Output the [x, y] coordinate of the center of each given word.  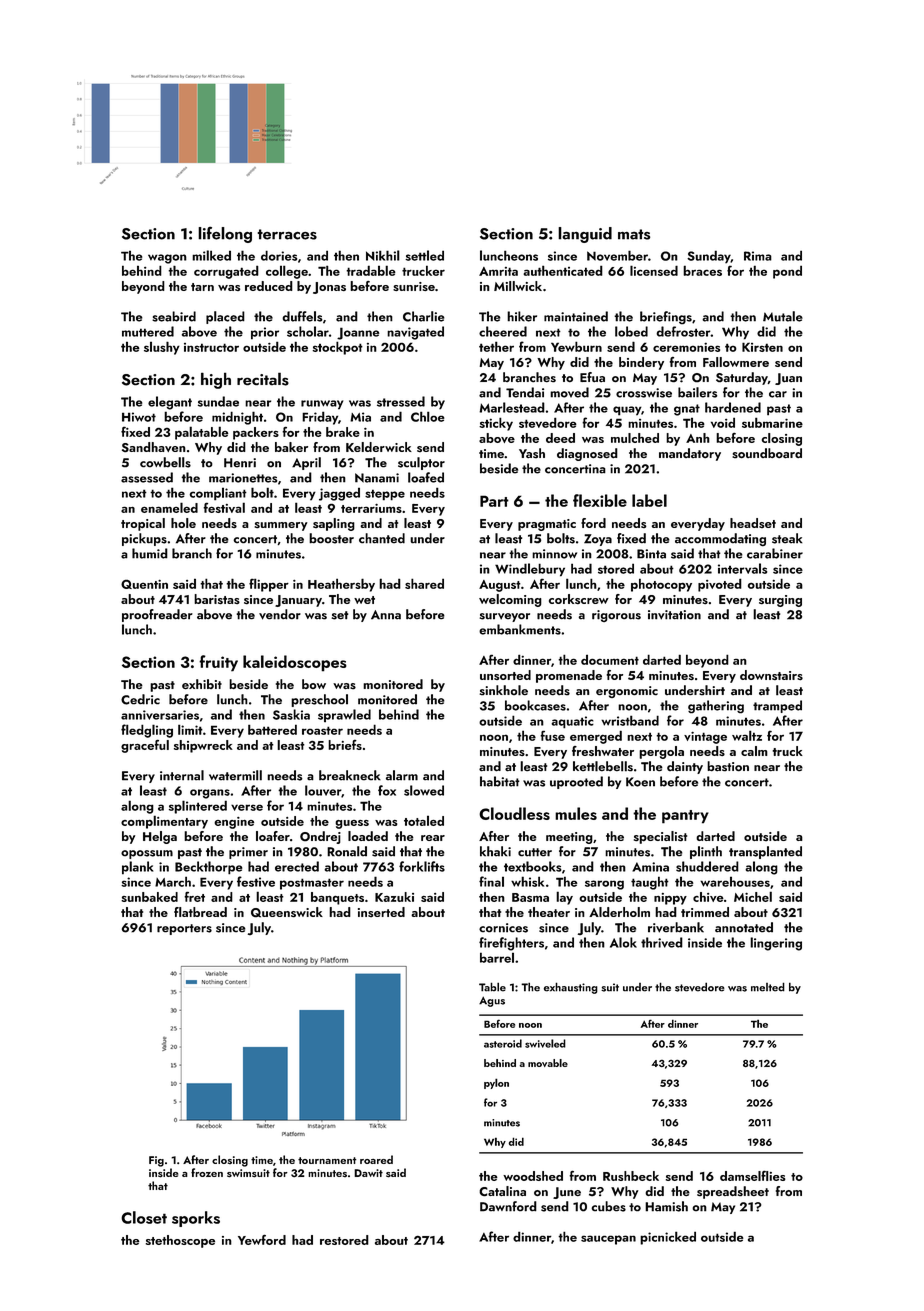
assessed [147, 477]
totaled [424, 821]
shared [424, 583]
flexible [600, 500]
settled [424, 255]
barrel [497, 957]
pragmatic [547, 525]
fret [194, 897]
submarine [772, 422]
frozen [207, 1172]
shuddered [707, 866]
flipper [269, 585]
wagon [167, 259]
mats [634, 234]
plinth [706, 852]
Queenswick [287, 912]
